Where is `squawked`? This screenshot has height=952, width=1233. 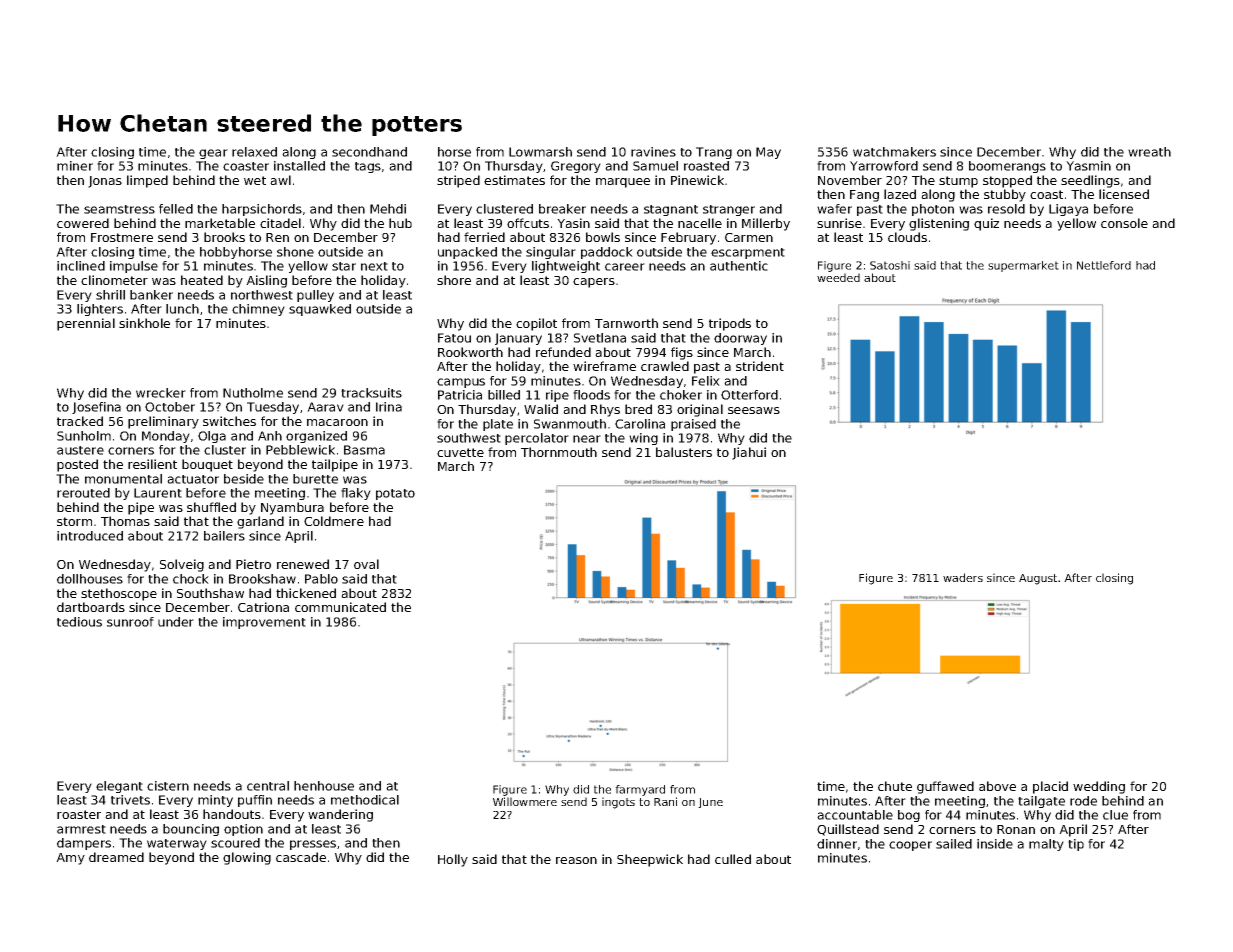 squawked is located at coordinates (320, 310).
